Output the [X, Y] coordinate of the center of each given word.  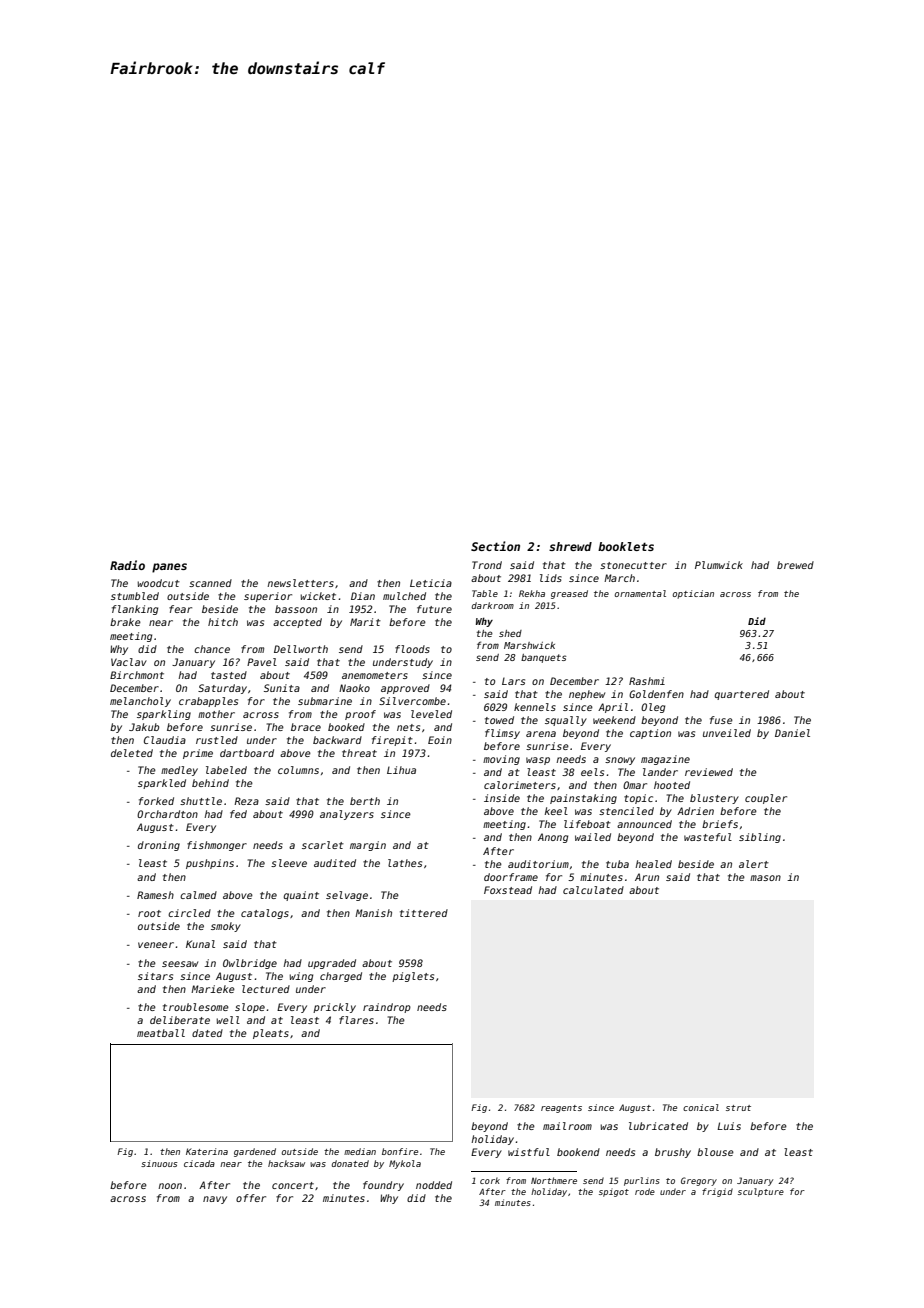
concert [293, 1185]
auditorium [538, 864]
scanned [210, 583]
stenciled [626, 811]
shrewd [570, 546]
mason [765, 878]
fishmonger [217, 846]
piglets [413, 977]
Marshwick [529, 645]
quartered [741, 695]
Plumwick [719, 565]
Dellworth [301, 649]
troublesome [196, 1007]
